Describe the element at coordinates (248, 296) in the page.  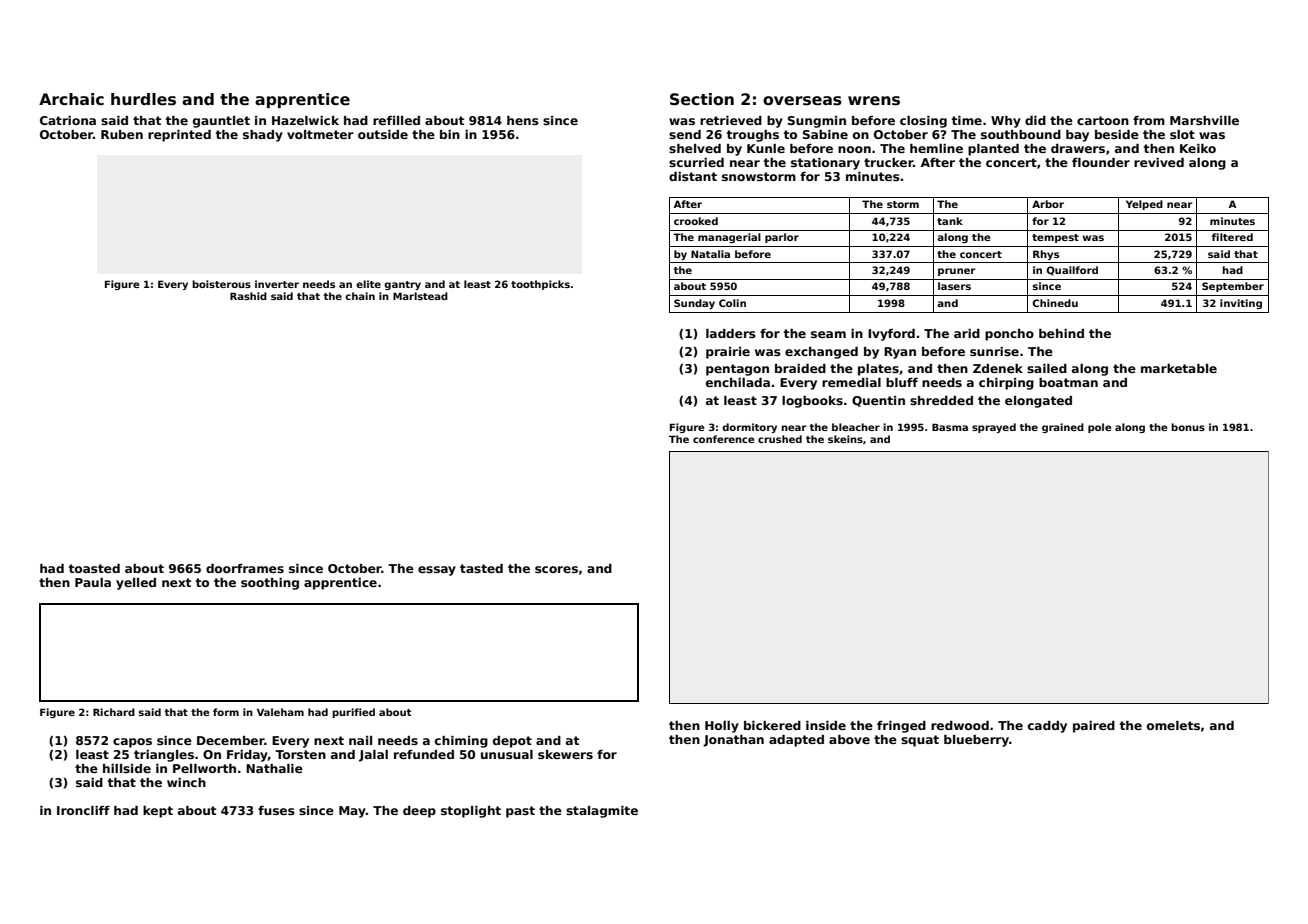
I see `Rashid` at that location.
